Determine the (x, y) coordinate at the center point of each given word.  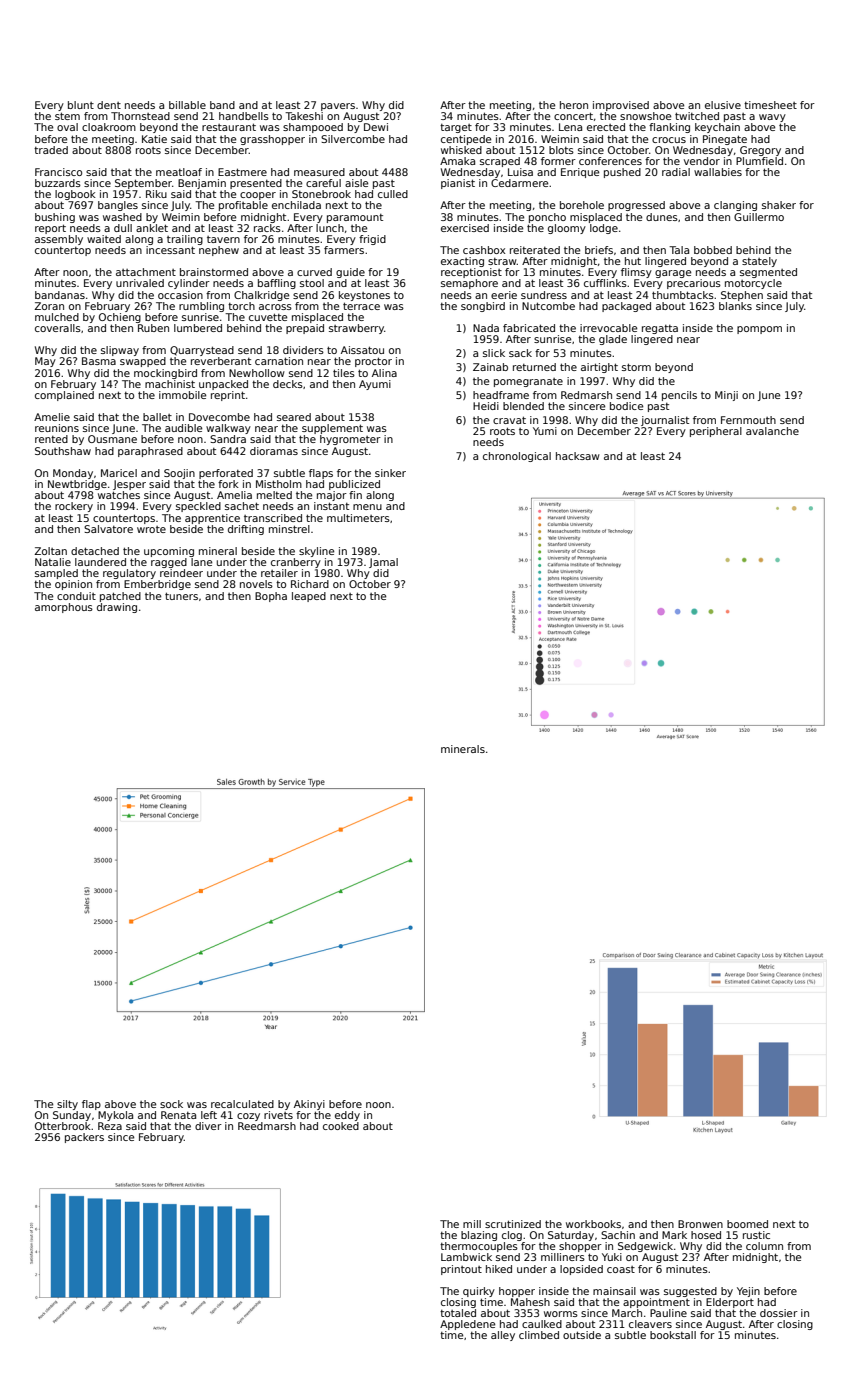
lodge (604, 229)
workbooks (593, 1224)
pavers (338, 107)
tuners (181, 596)
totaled (458, 1313)
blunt (81, 105)
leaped (309, 597)
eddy (347, 1116)
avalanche (772, 431)
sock (171, 1104)
